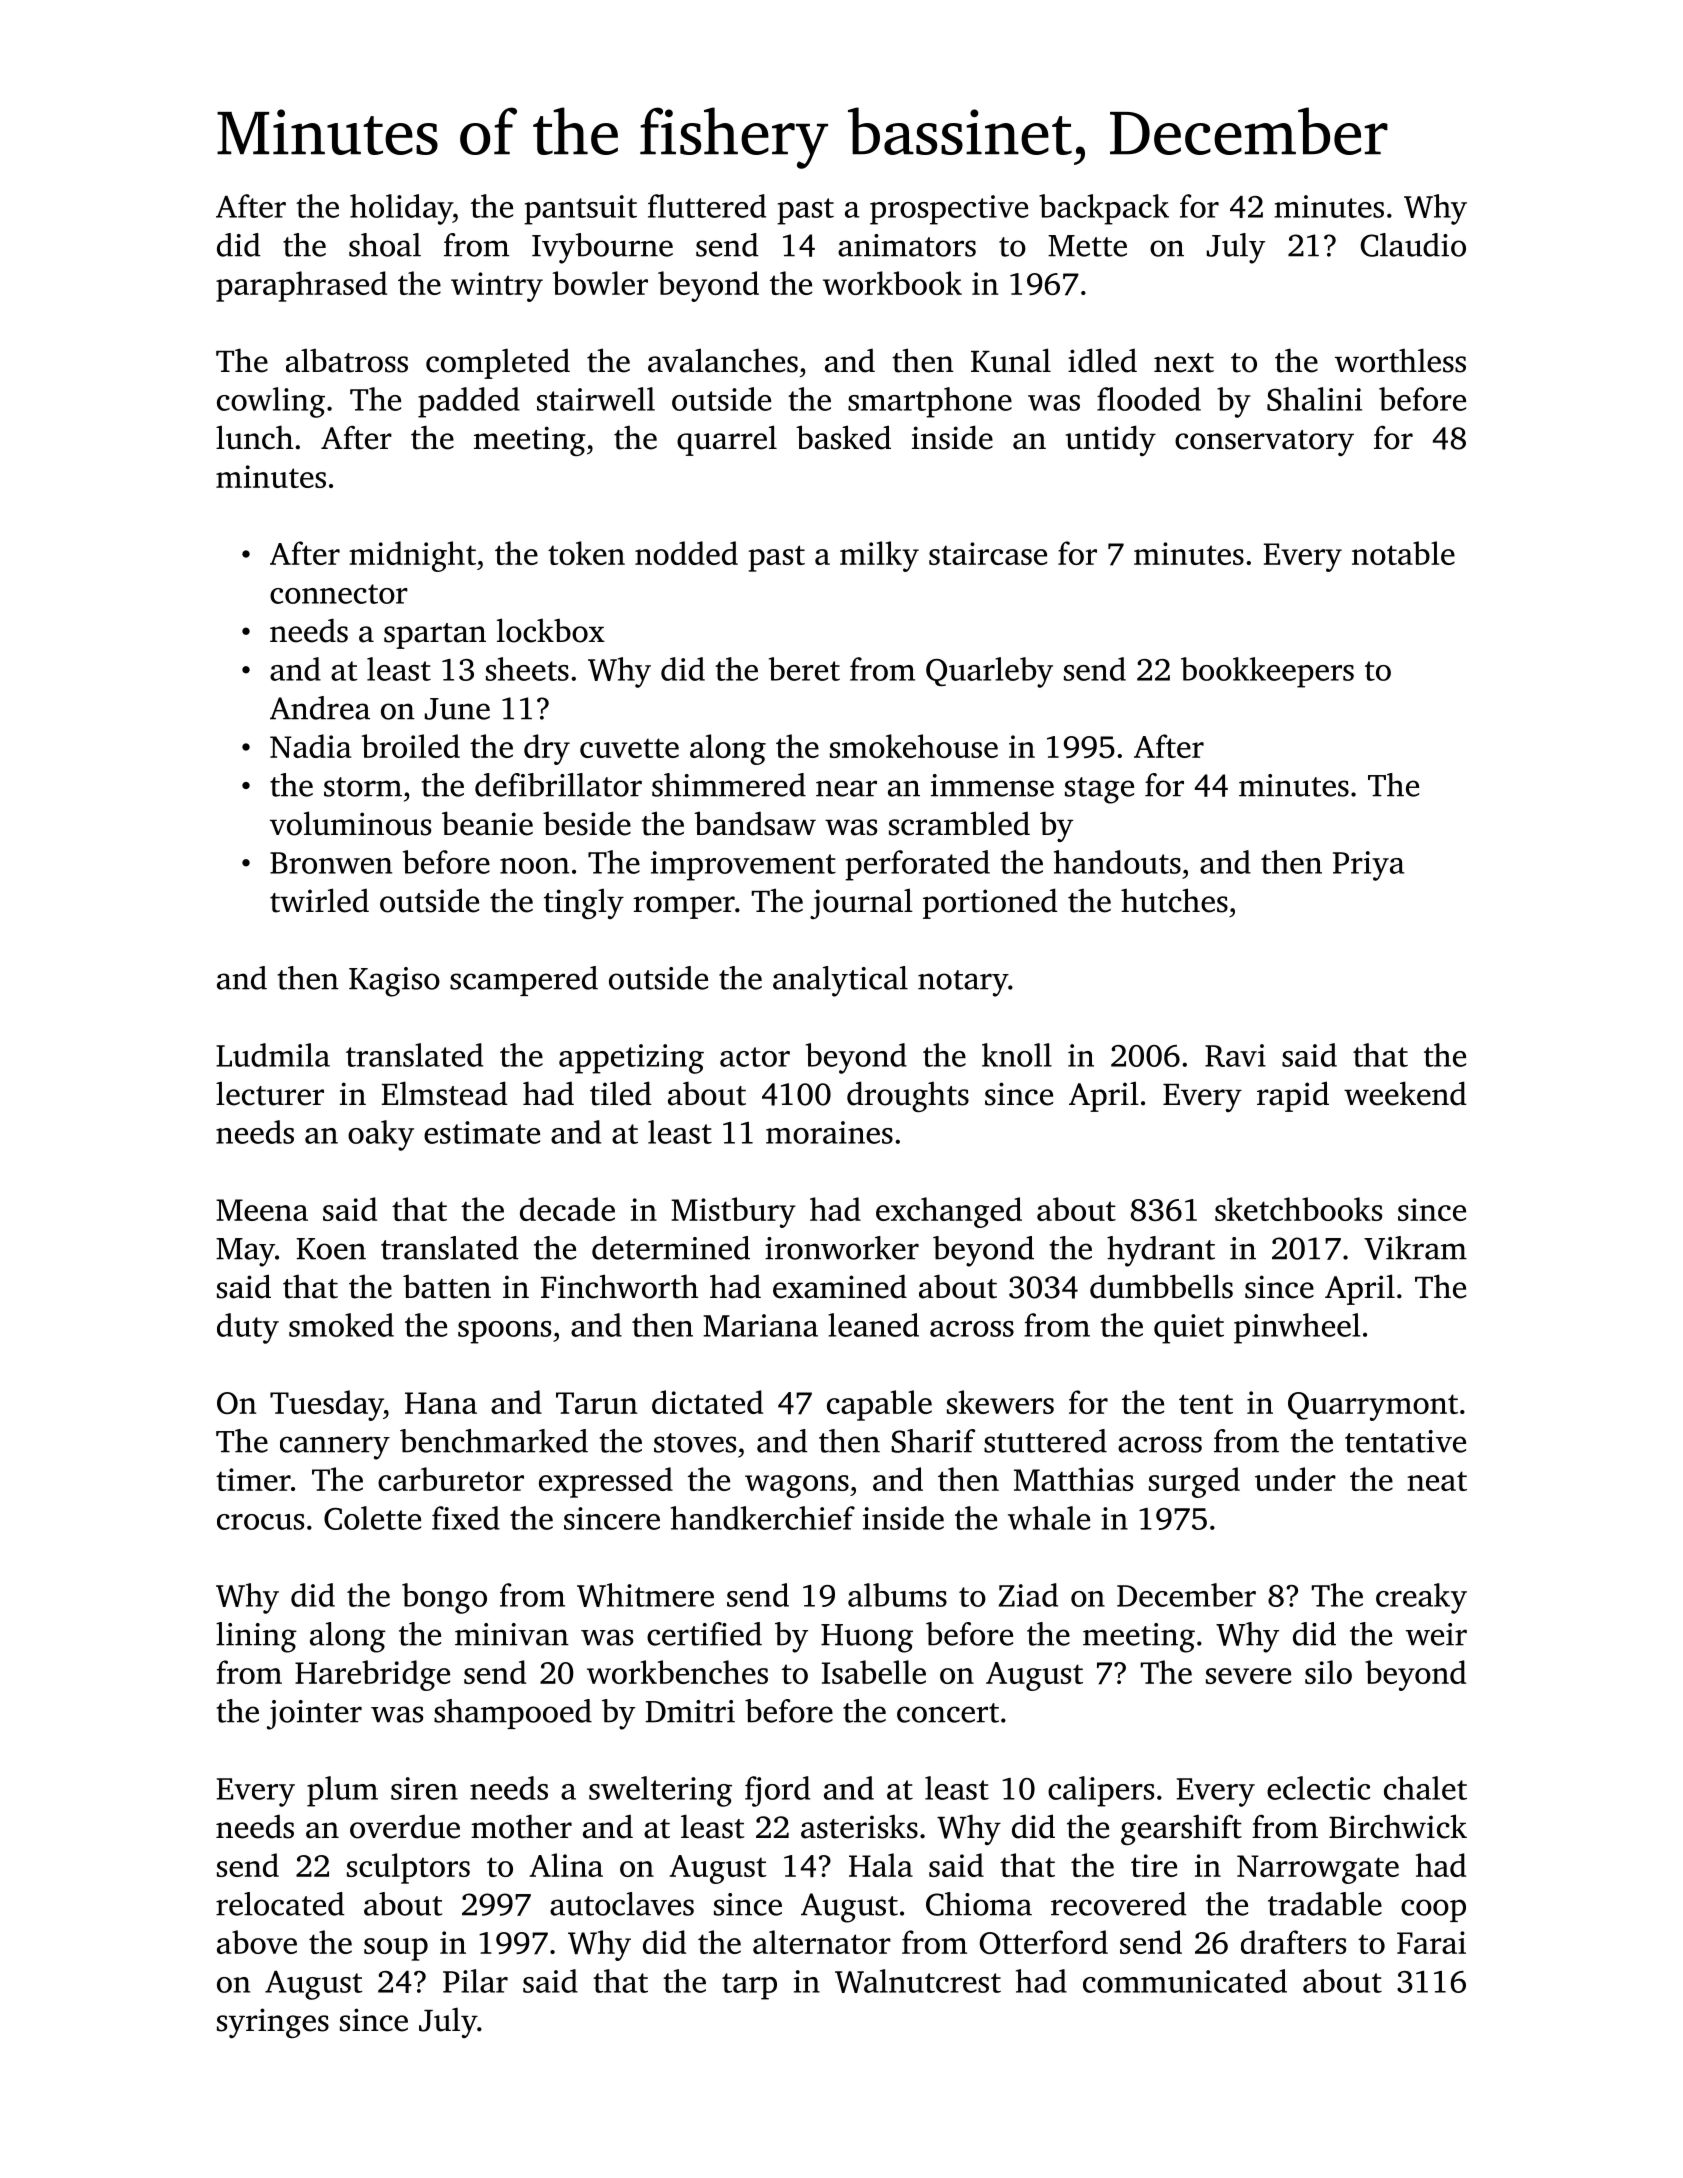 The height and width of the screenshot is (2178, 1683). What do you see at coordinates (1368, 866) in the screenshot?
I see `Priya` at bounding box center [1368, 866].
